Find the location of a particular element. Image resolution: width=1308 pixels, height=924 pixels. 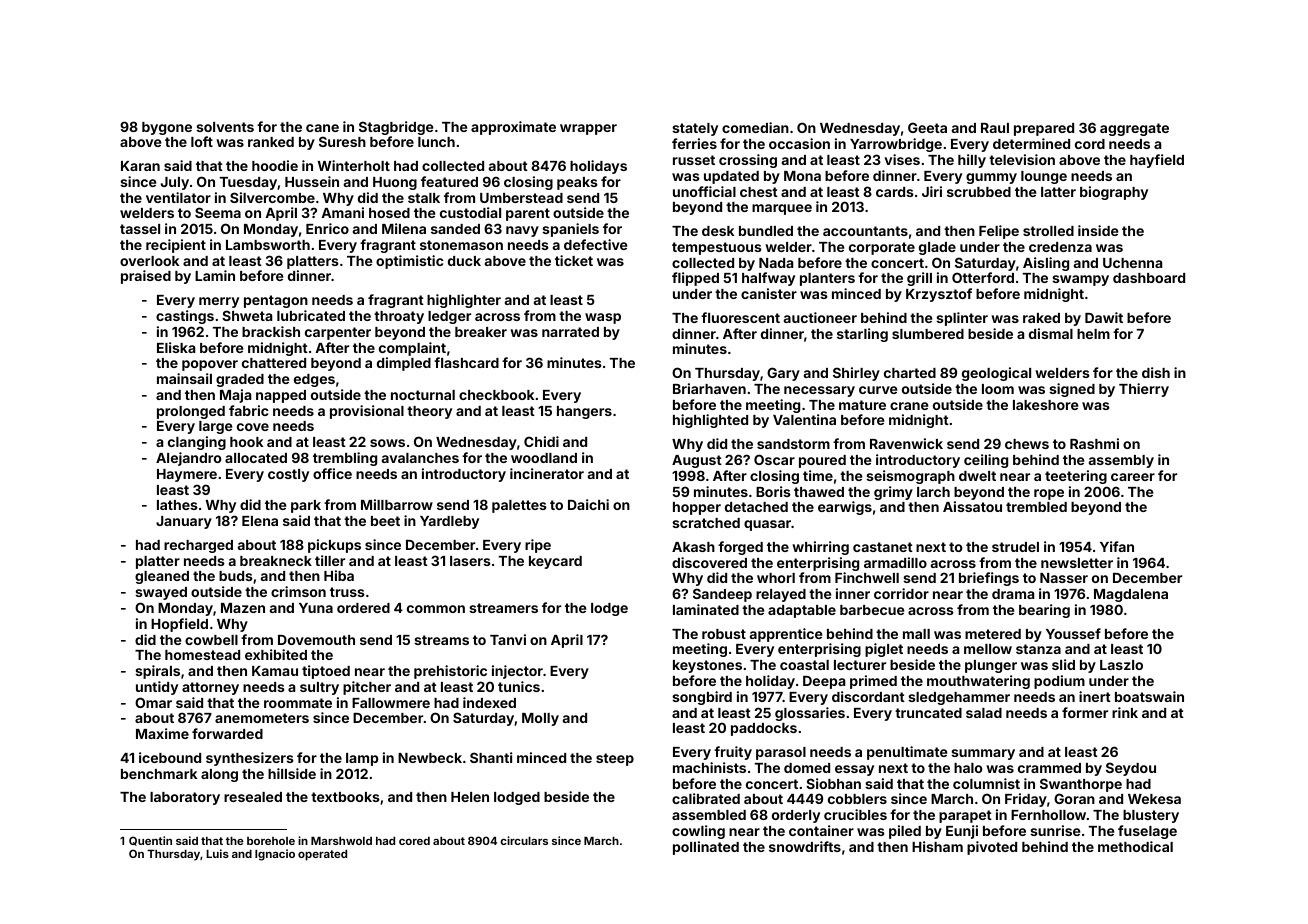

Hisham is located at coordinates (937, 846).
